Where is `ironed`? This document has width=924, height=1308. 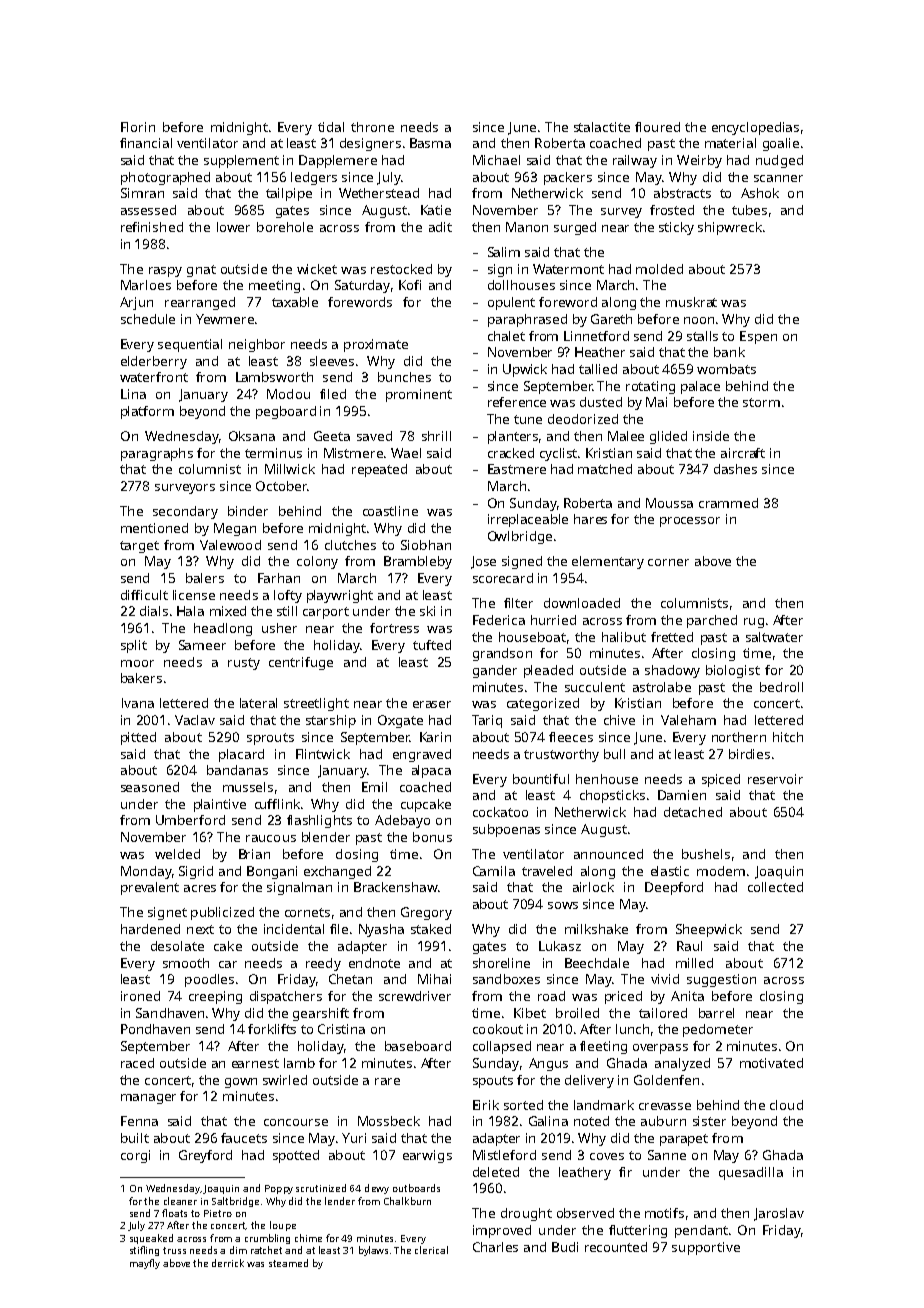
ironed is located at coordinates (140, 996).
